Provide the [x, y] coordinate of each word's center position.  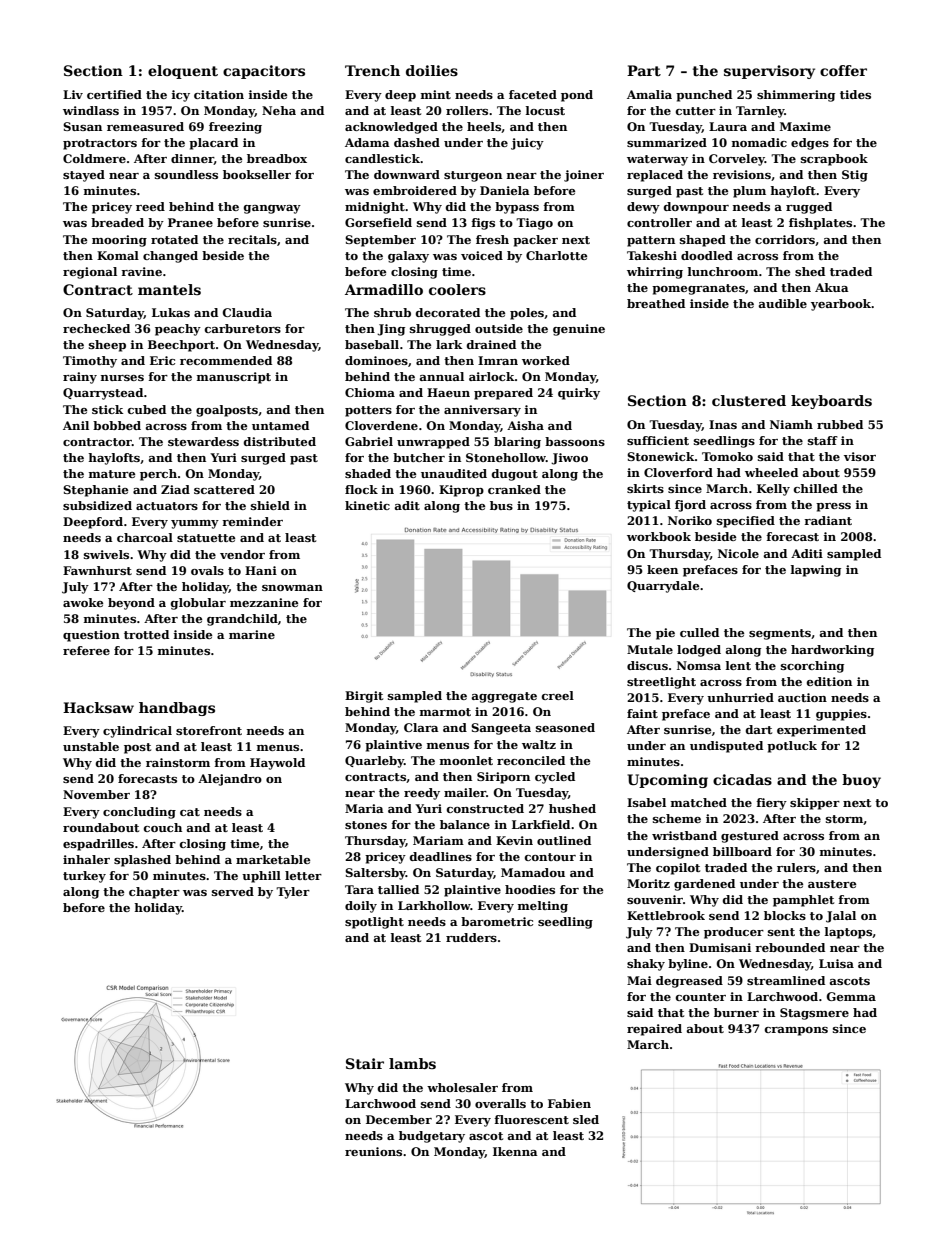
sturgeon [473, 176]
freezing [235, 128]
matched [699, 802]
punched [704, 96]
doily [361, 907]
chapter [154, 893]
